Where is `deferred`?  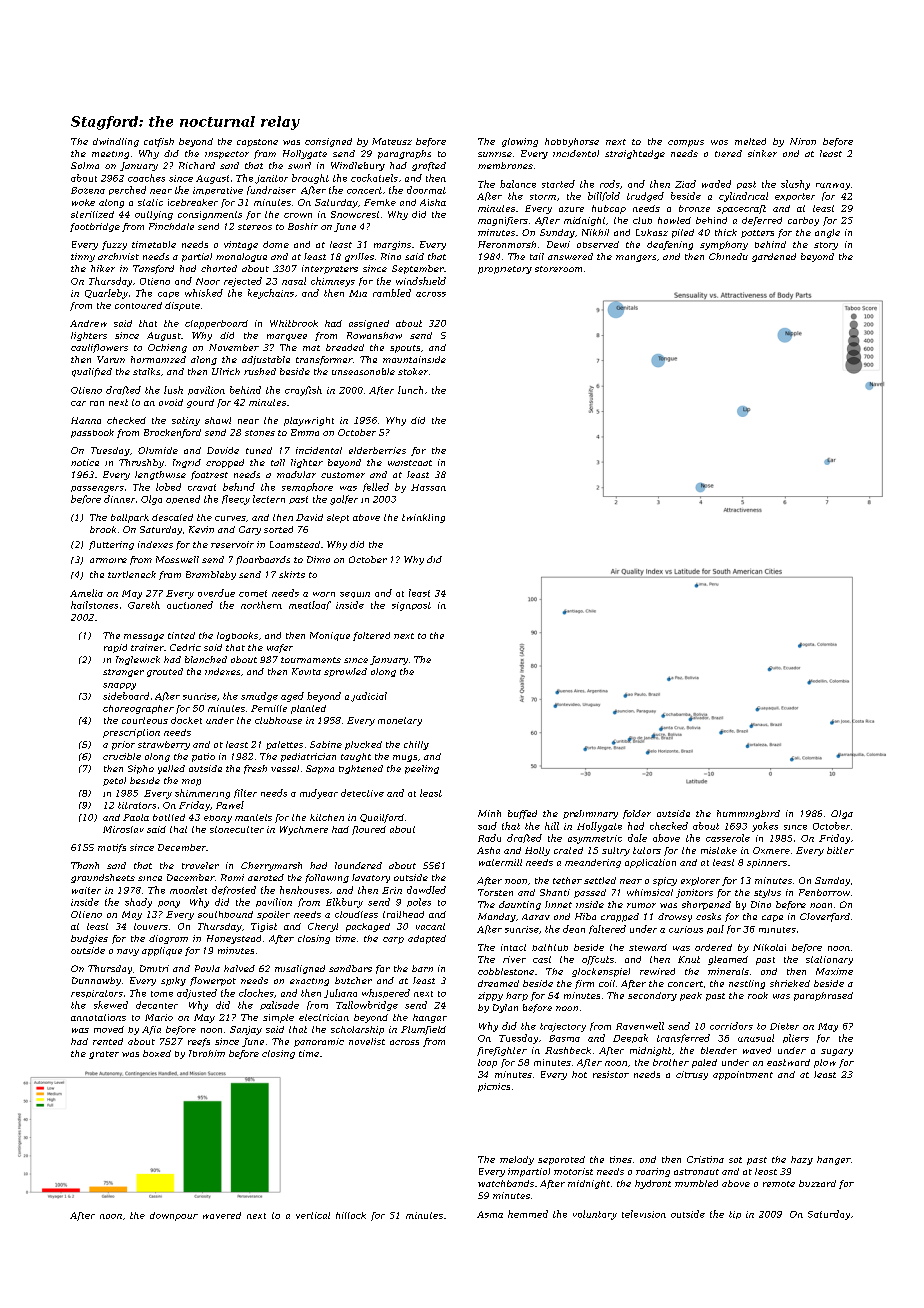 deferred is located at coordinates (762, 221).
